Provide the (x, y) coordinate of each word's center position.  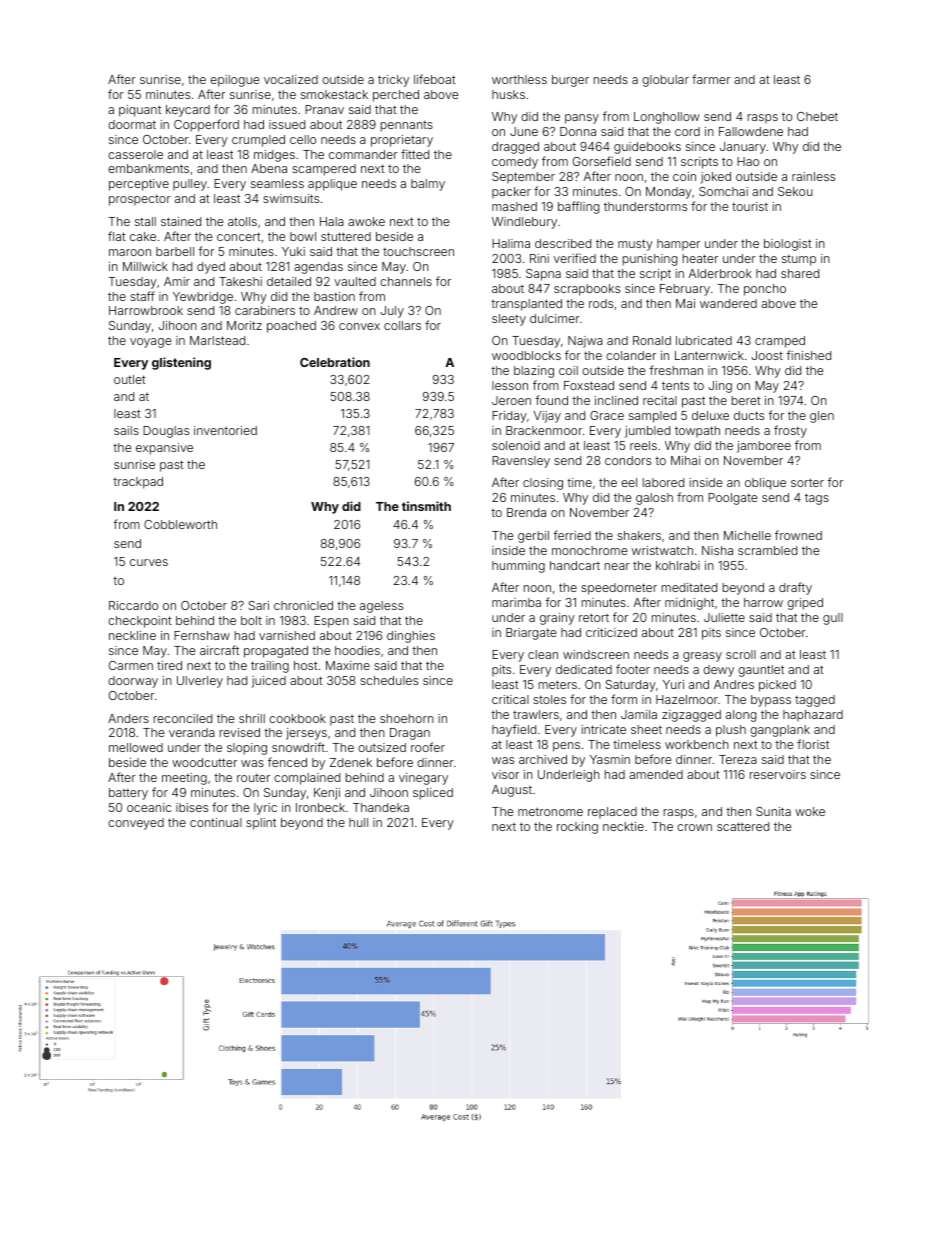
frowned (798, 535)
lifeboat (435, 79)
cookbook (297, 718)
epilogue (235, 81)
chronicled (303, 605)
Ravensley (521, 462)
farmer (711, 79)
